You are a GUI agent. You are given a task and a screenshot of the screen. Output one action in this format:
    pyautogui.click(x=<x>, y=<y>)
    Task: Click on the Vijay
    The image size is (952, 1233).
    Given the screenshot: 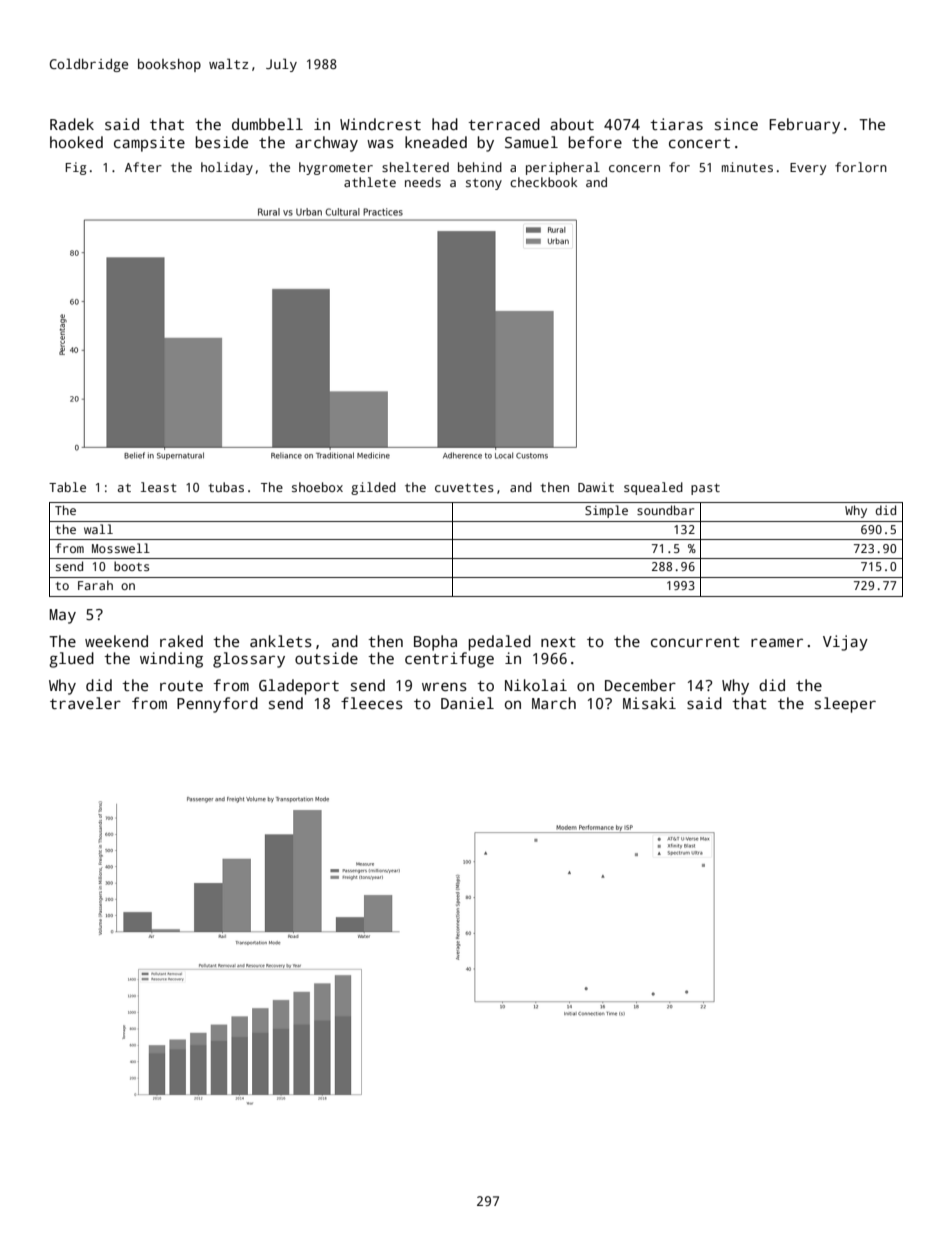 What is the action you would take?
    pyautogui.click(x=845, y=643)
